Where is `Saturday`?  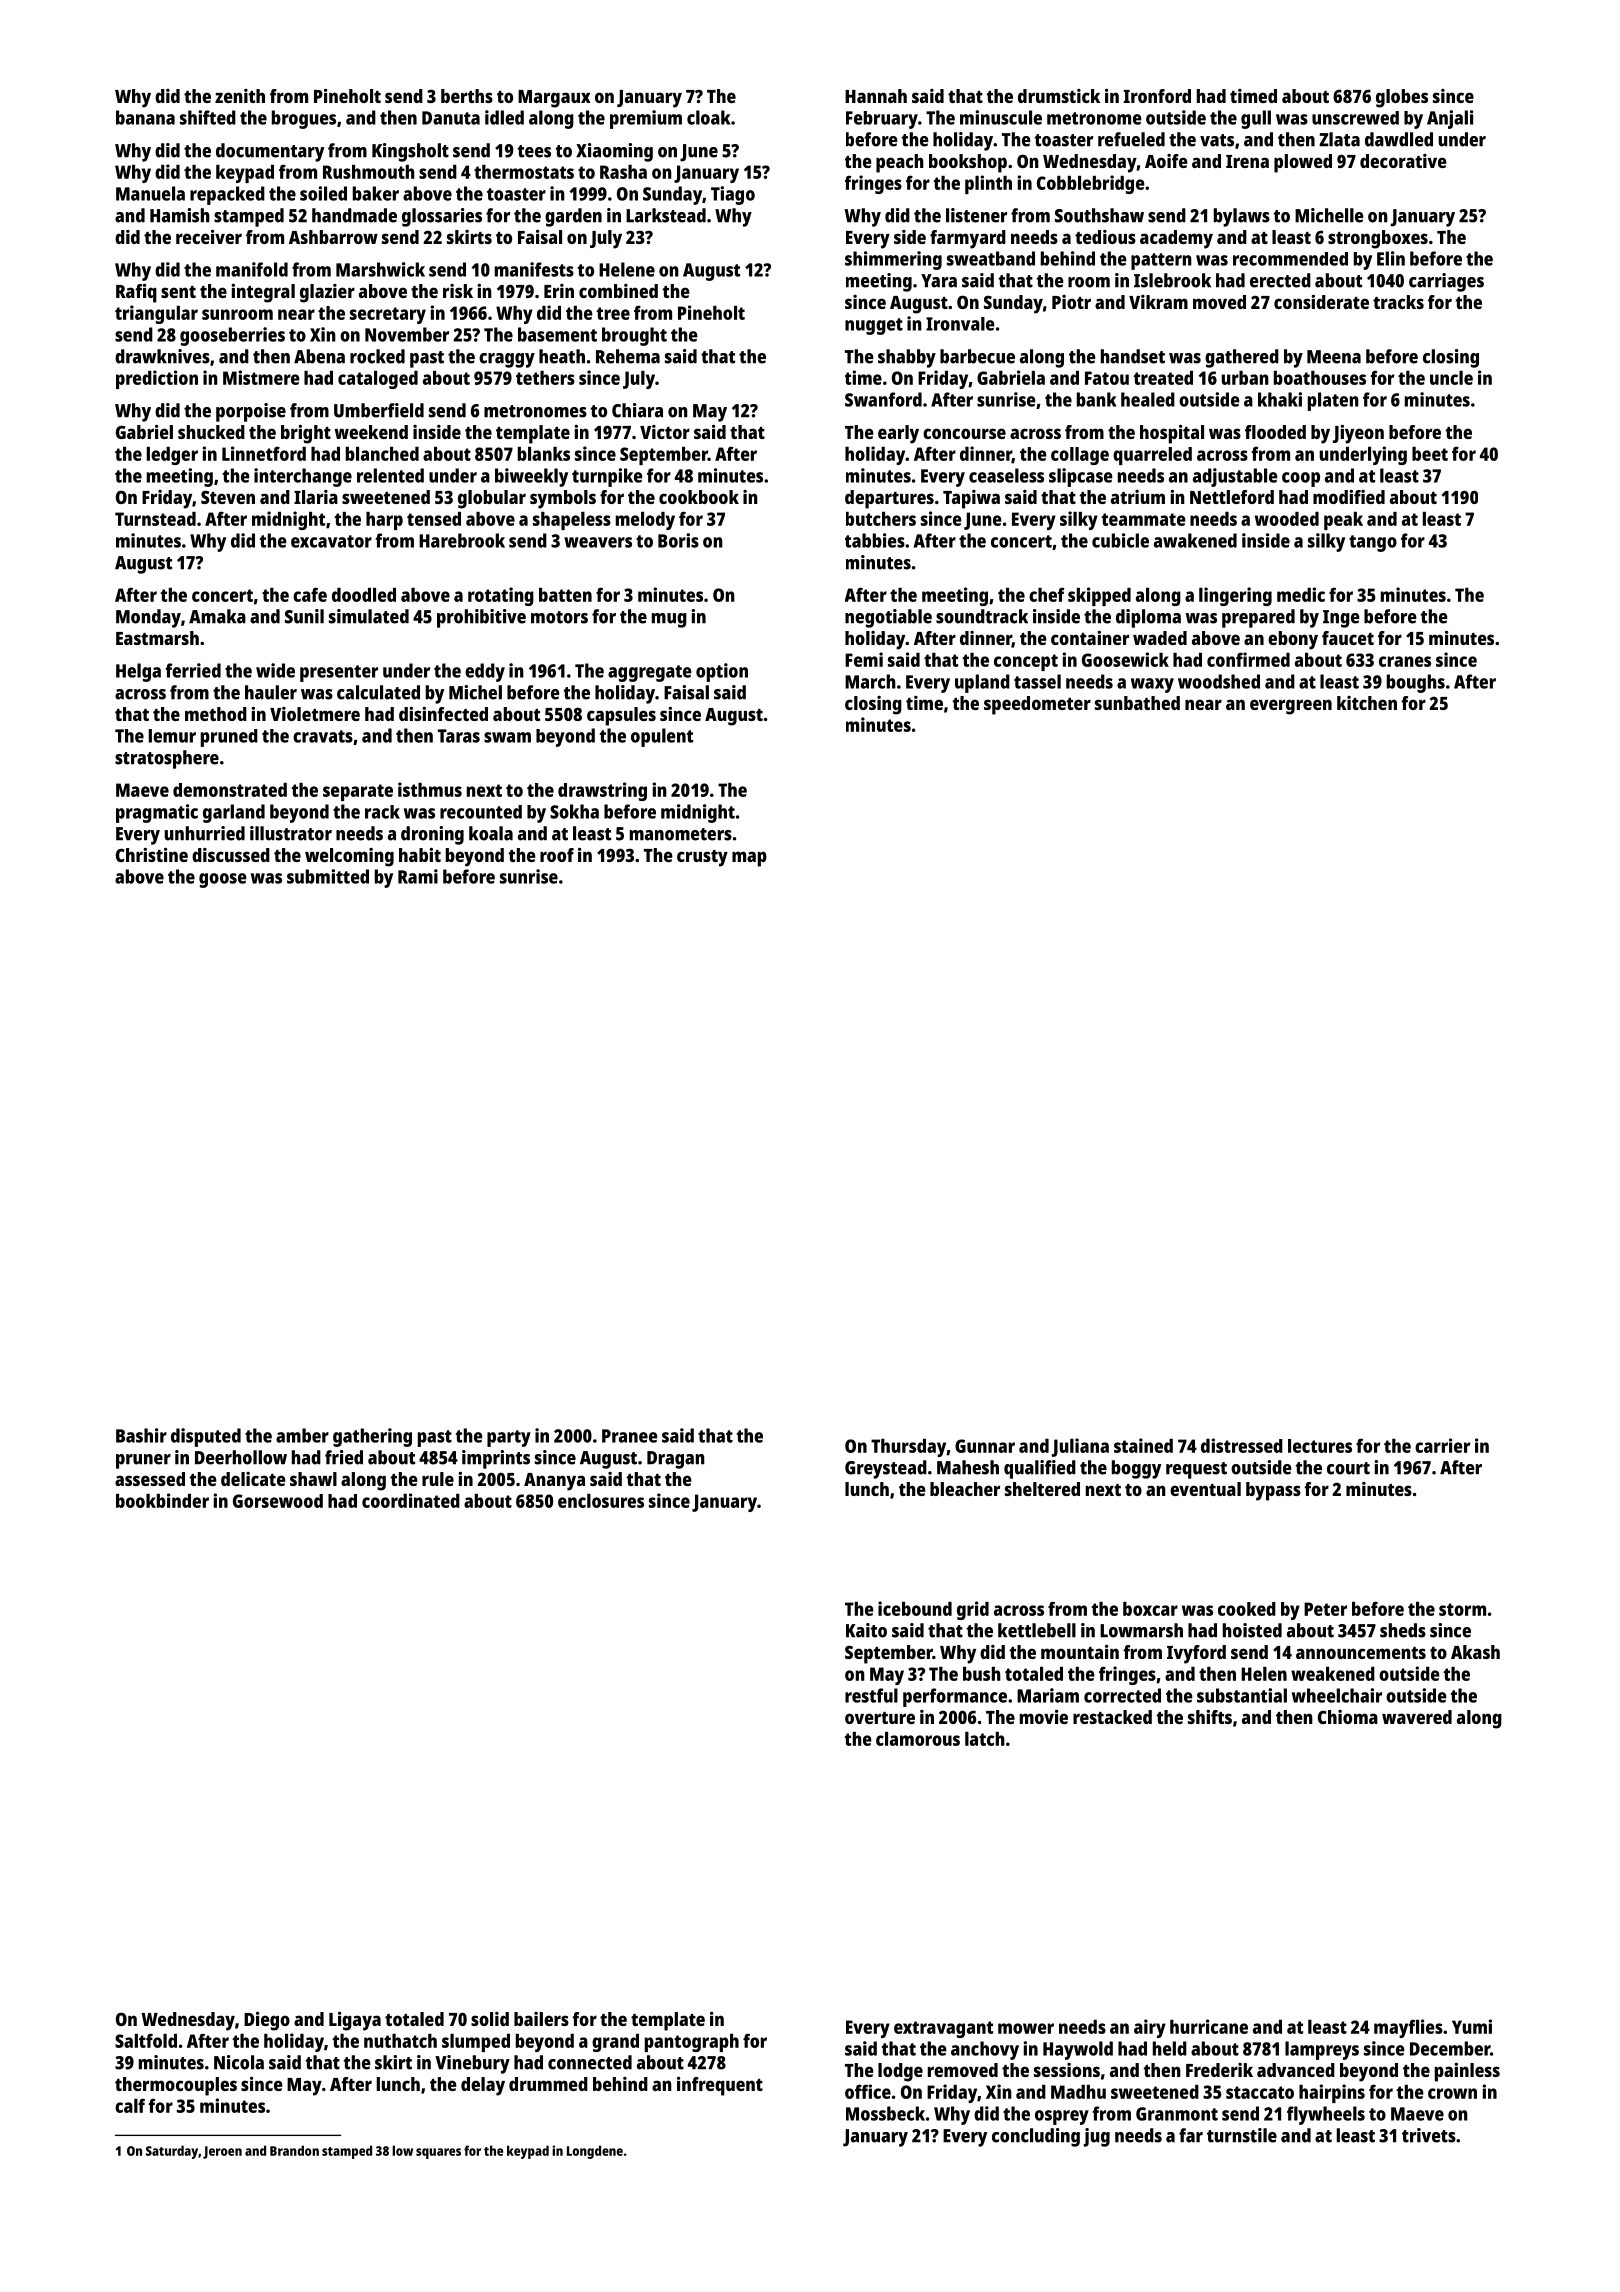 Saturday is located at coordinates (172, 2152).
